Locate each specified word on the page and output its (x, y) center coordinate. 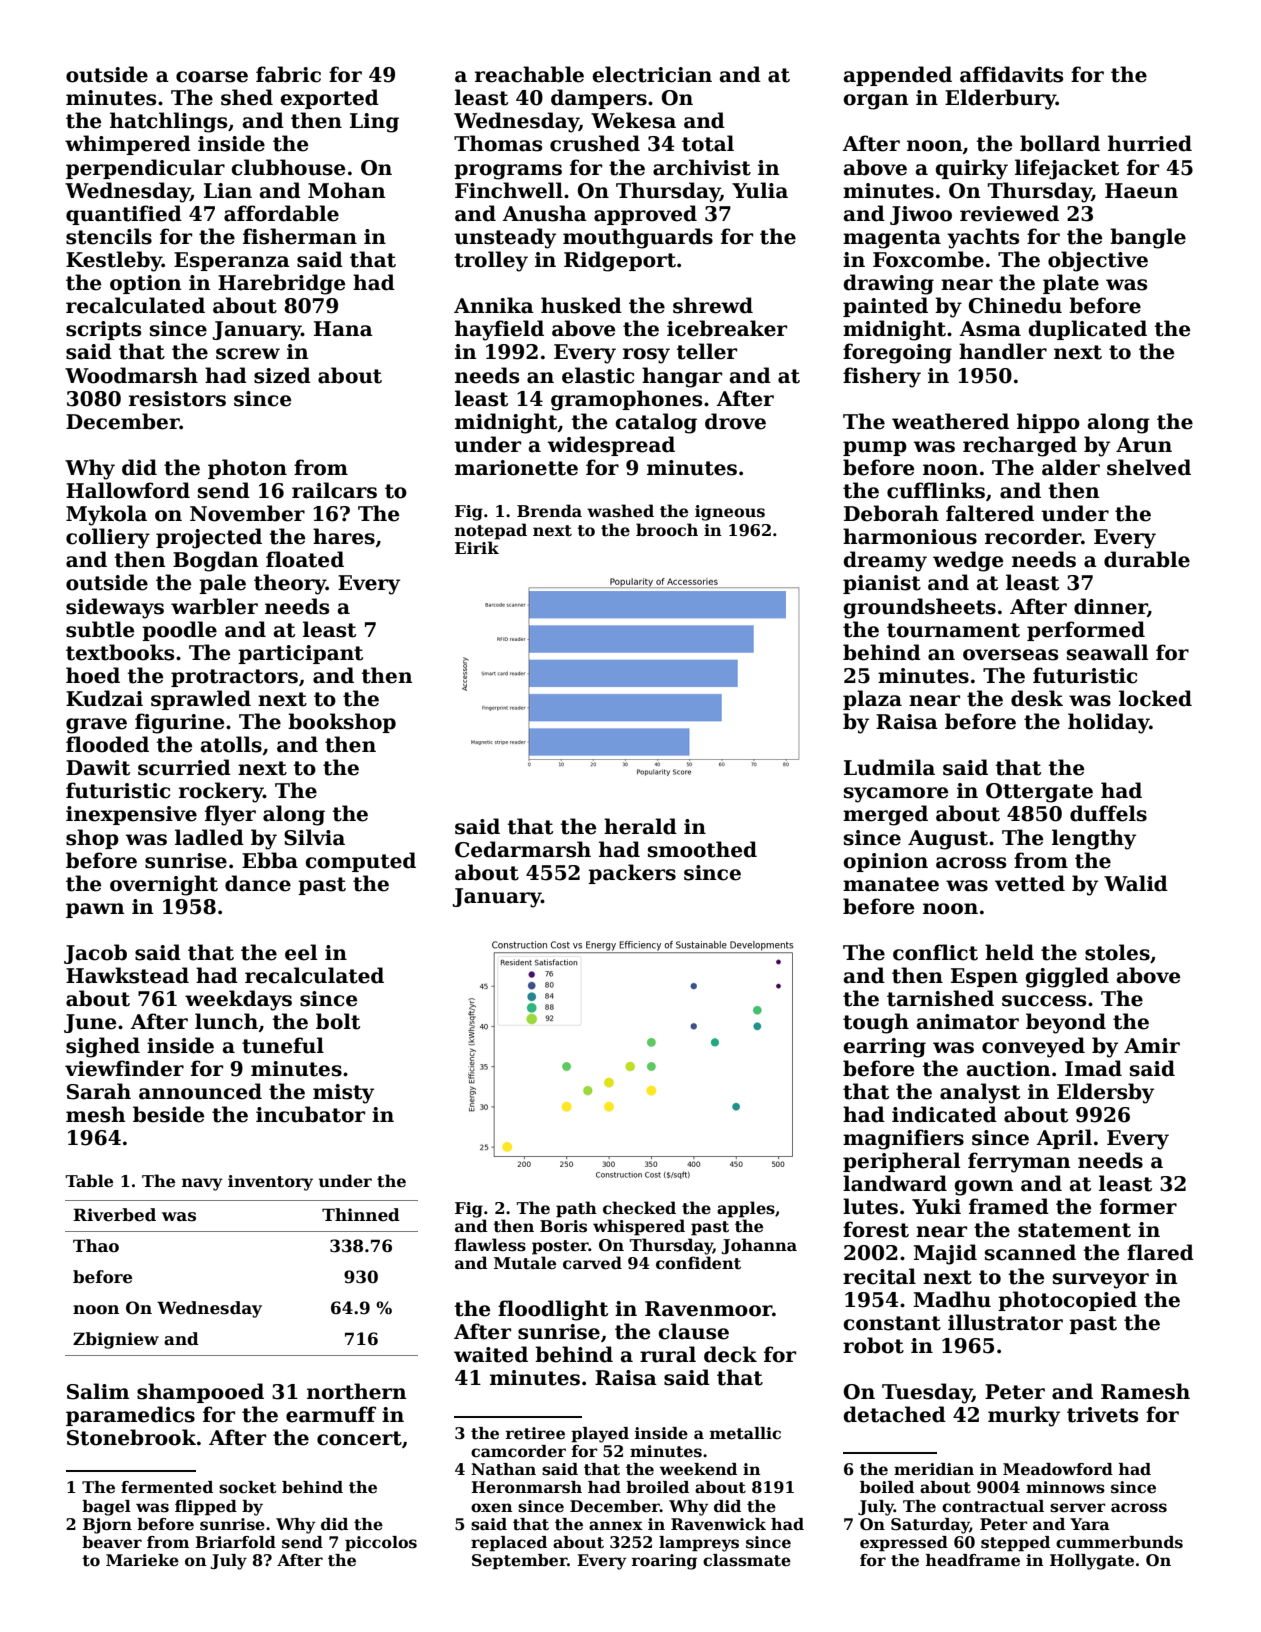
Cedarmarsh (523, 849)
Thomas (498, 143)
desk (1037, 698)
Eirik (477, 547)
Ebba (270, 860)
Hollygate (1092, 1562)
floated (305, 559)
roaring (664, 1562)
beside (168, 1114)
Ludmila (889, 767)
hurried (1150, 143)
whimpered (128, 145)
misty (343, 1094)
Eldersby (1105, 1093)
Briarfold (235, 1542)
